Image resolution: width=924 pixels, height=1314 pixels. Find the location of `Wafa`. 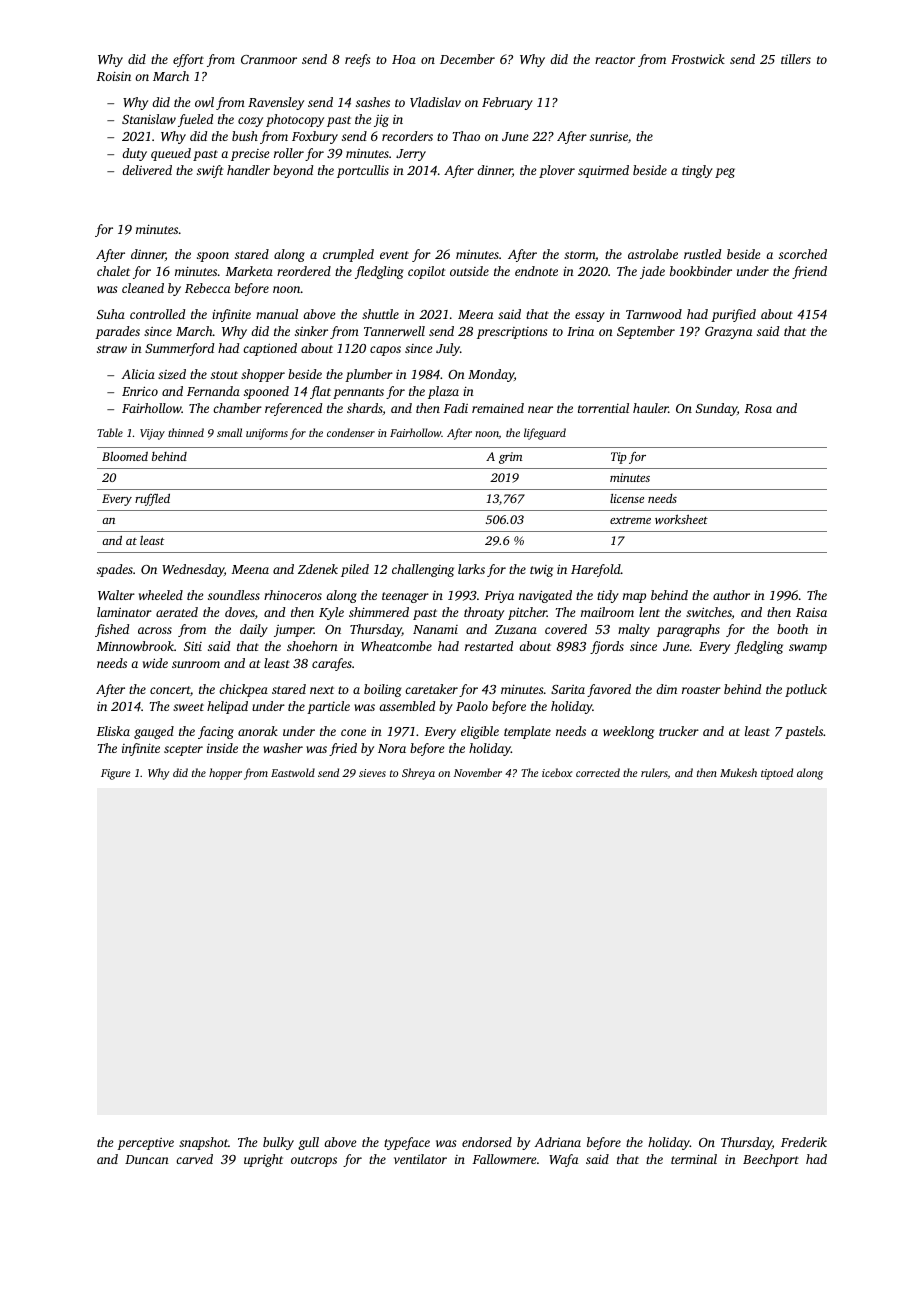

Wafa is located at coordinates (563, 1160).
